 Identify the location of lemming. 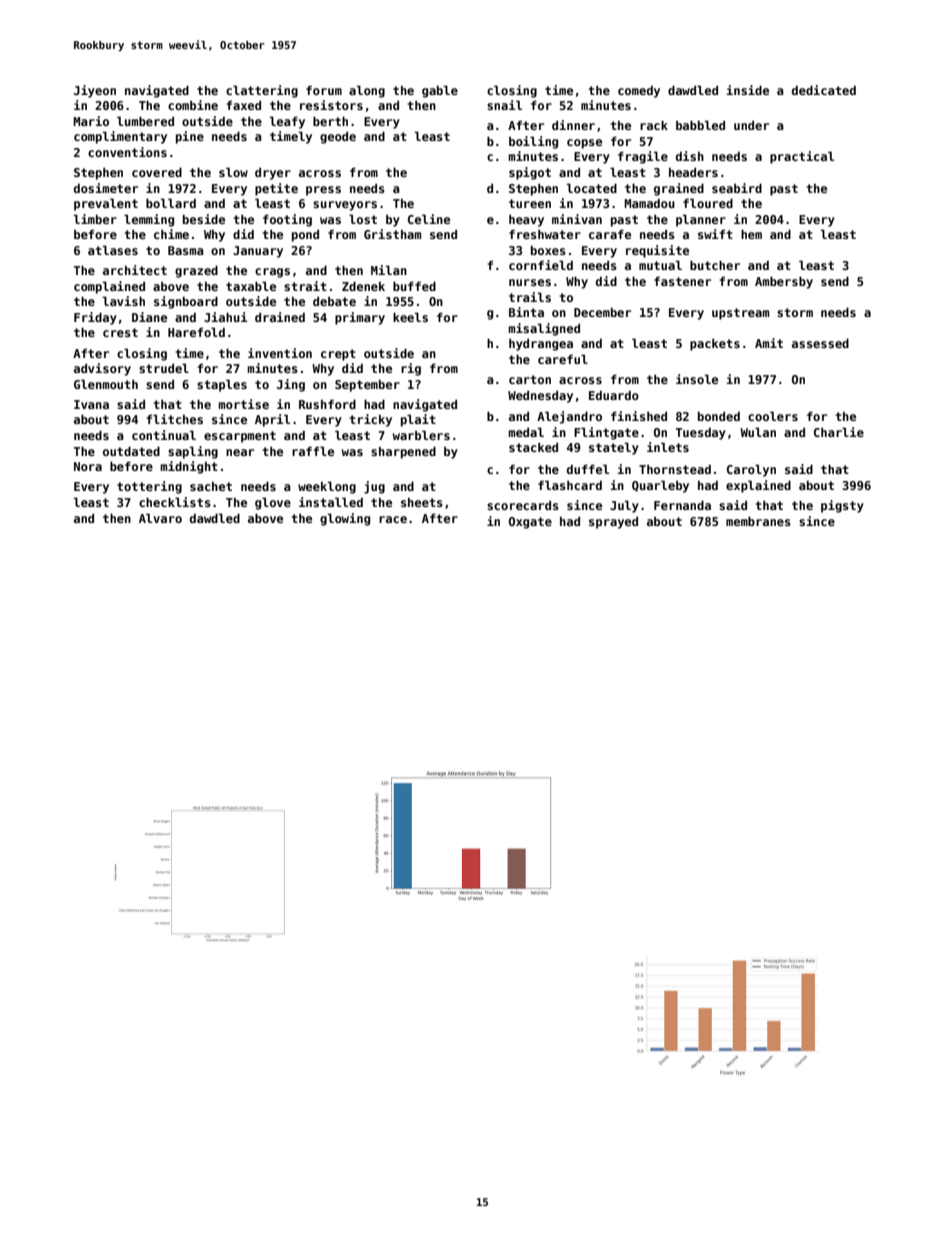
(149, 220).
